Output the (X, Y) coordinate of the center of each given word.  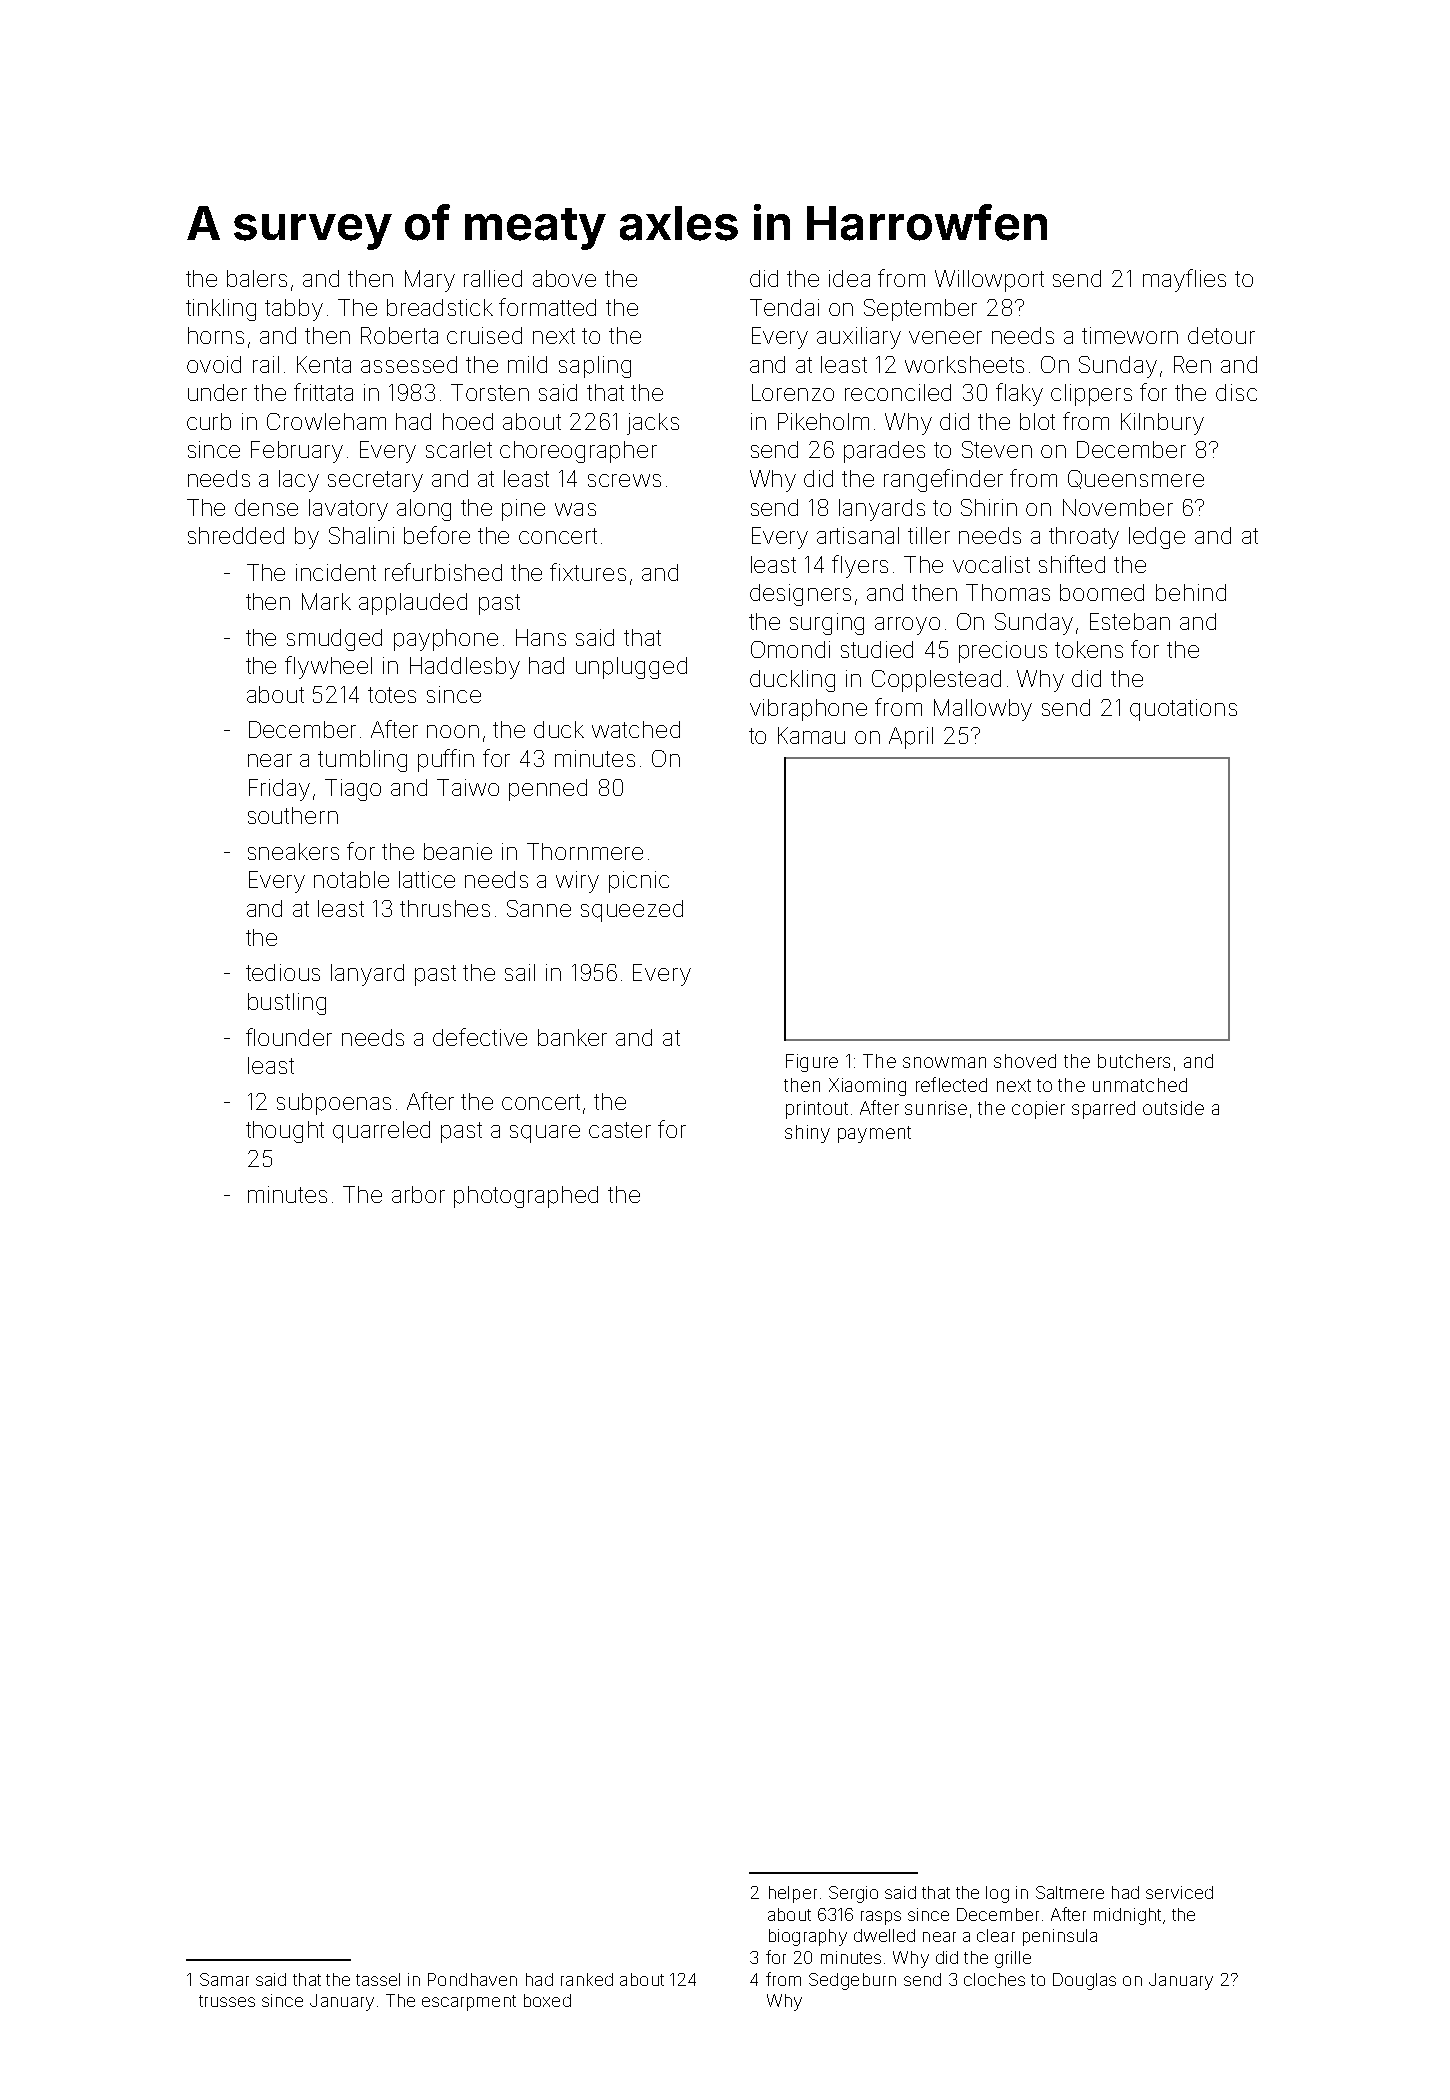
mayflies (1184, 280)
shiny (807, 1134)
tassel (378, 1979)
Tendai (784, 307)
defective (480, 1037)
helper (793, 1894)
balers (257, 278)
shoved (1025, 1061)
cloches (994, 1979)
